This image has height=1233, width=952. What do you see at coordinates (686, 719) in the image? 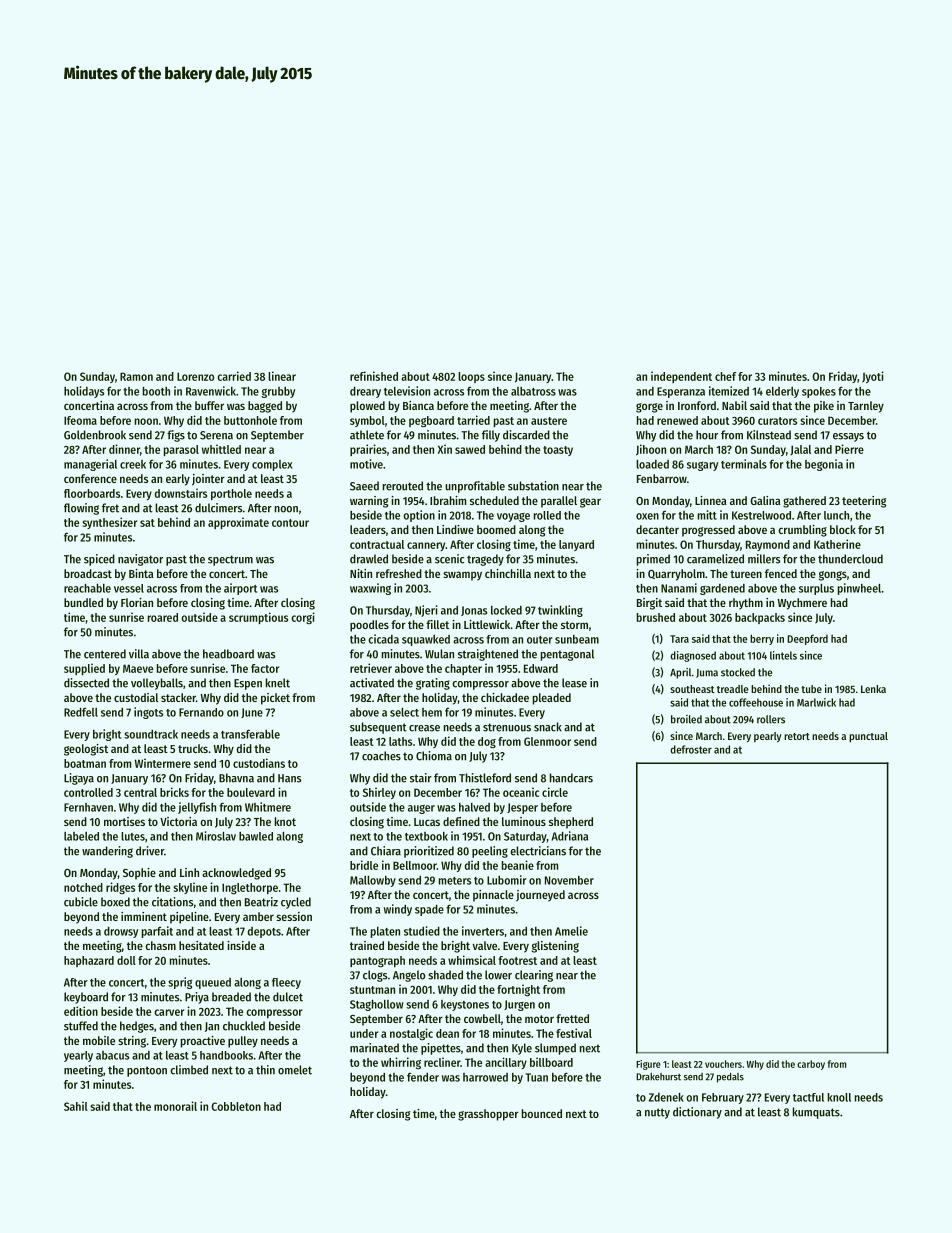
I see `broiled` at bounding box center [686, 719].
